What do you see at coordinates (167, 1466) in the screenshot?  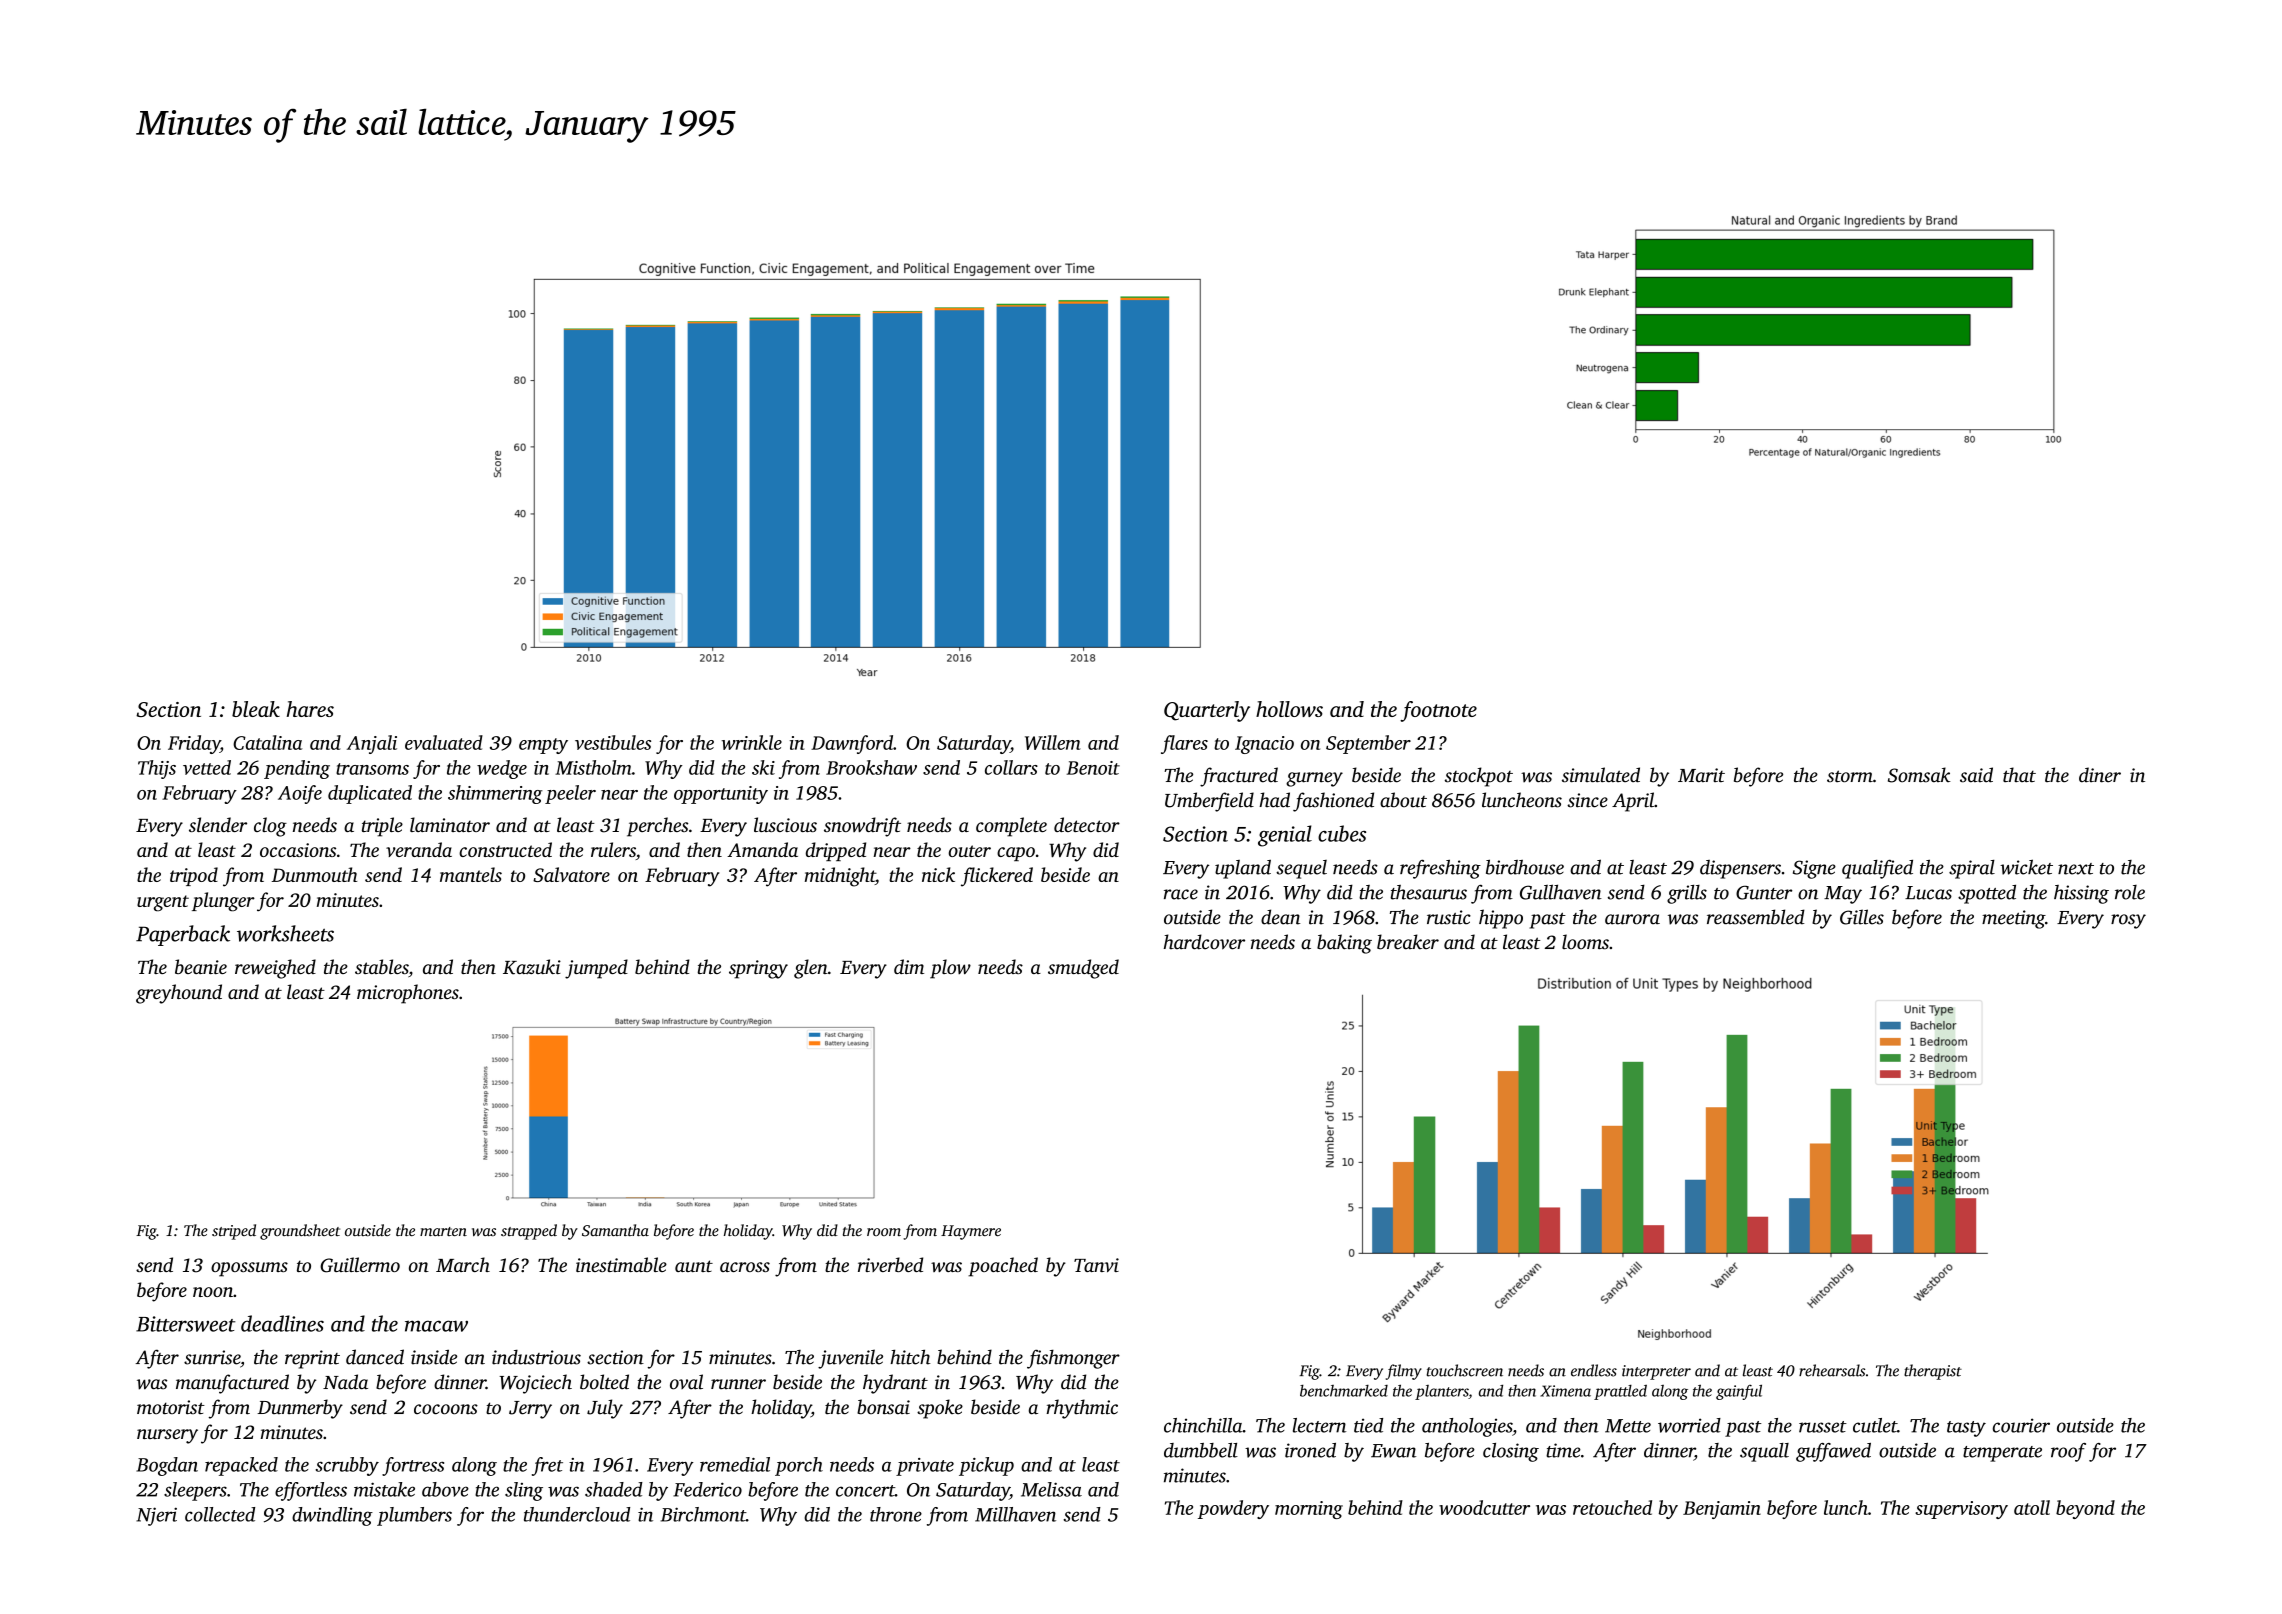 I see `Bogdan` at bounding box center [167, 1466].
